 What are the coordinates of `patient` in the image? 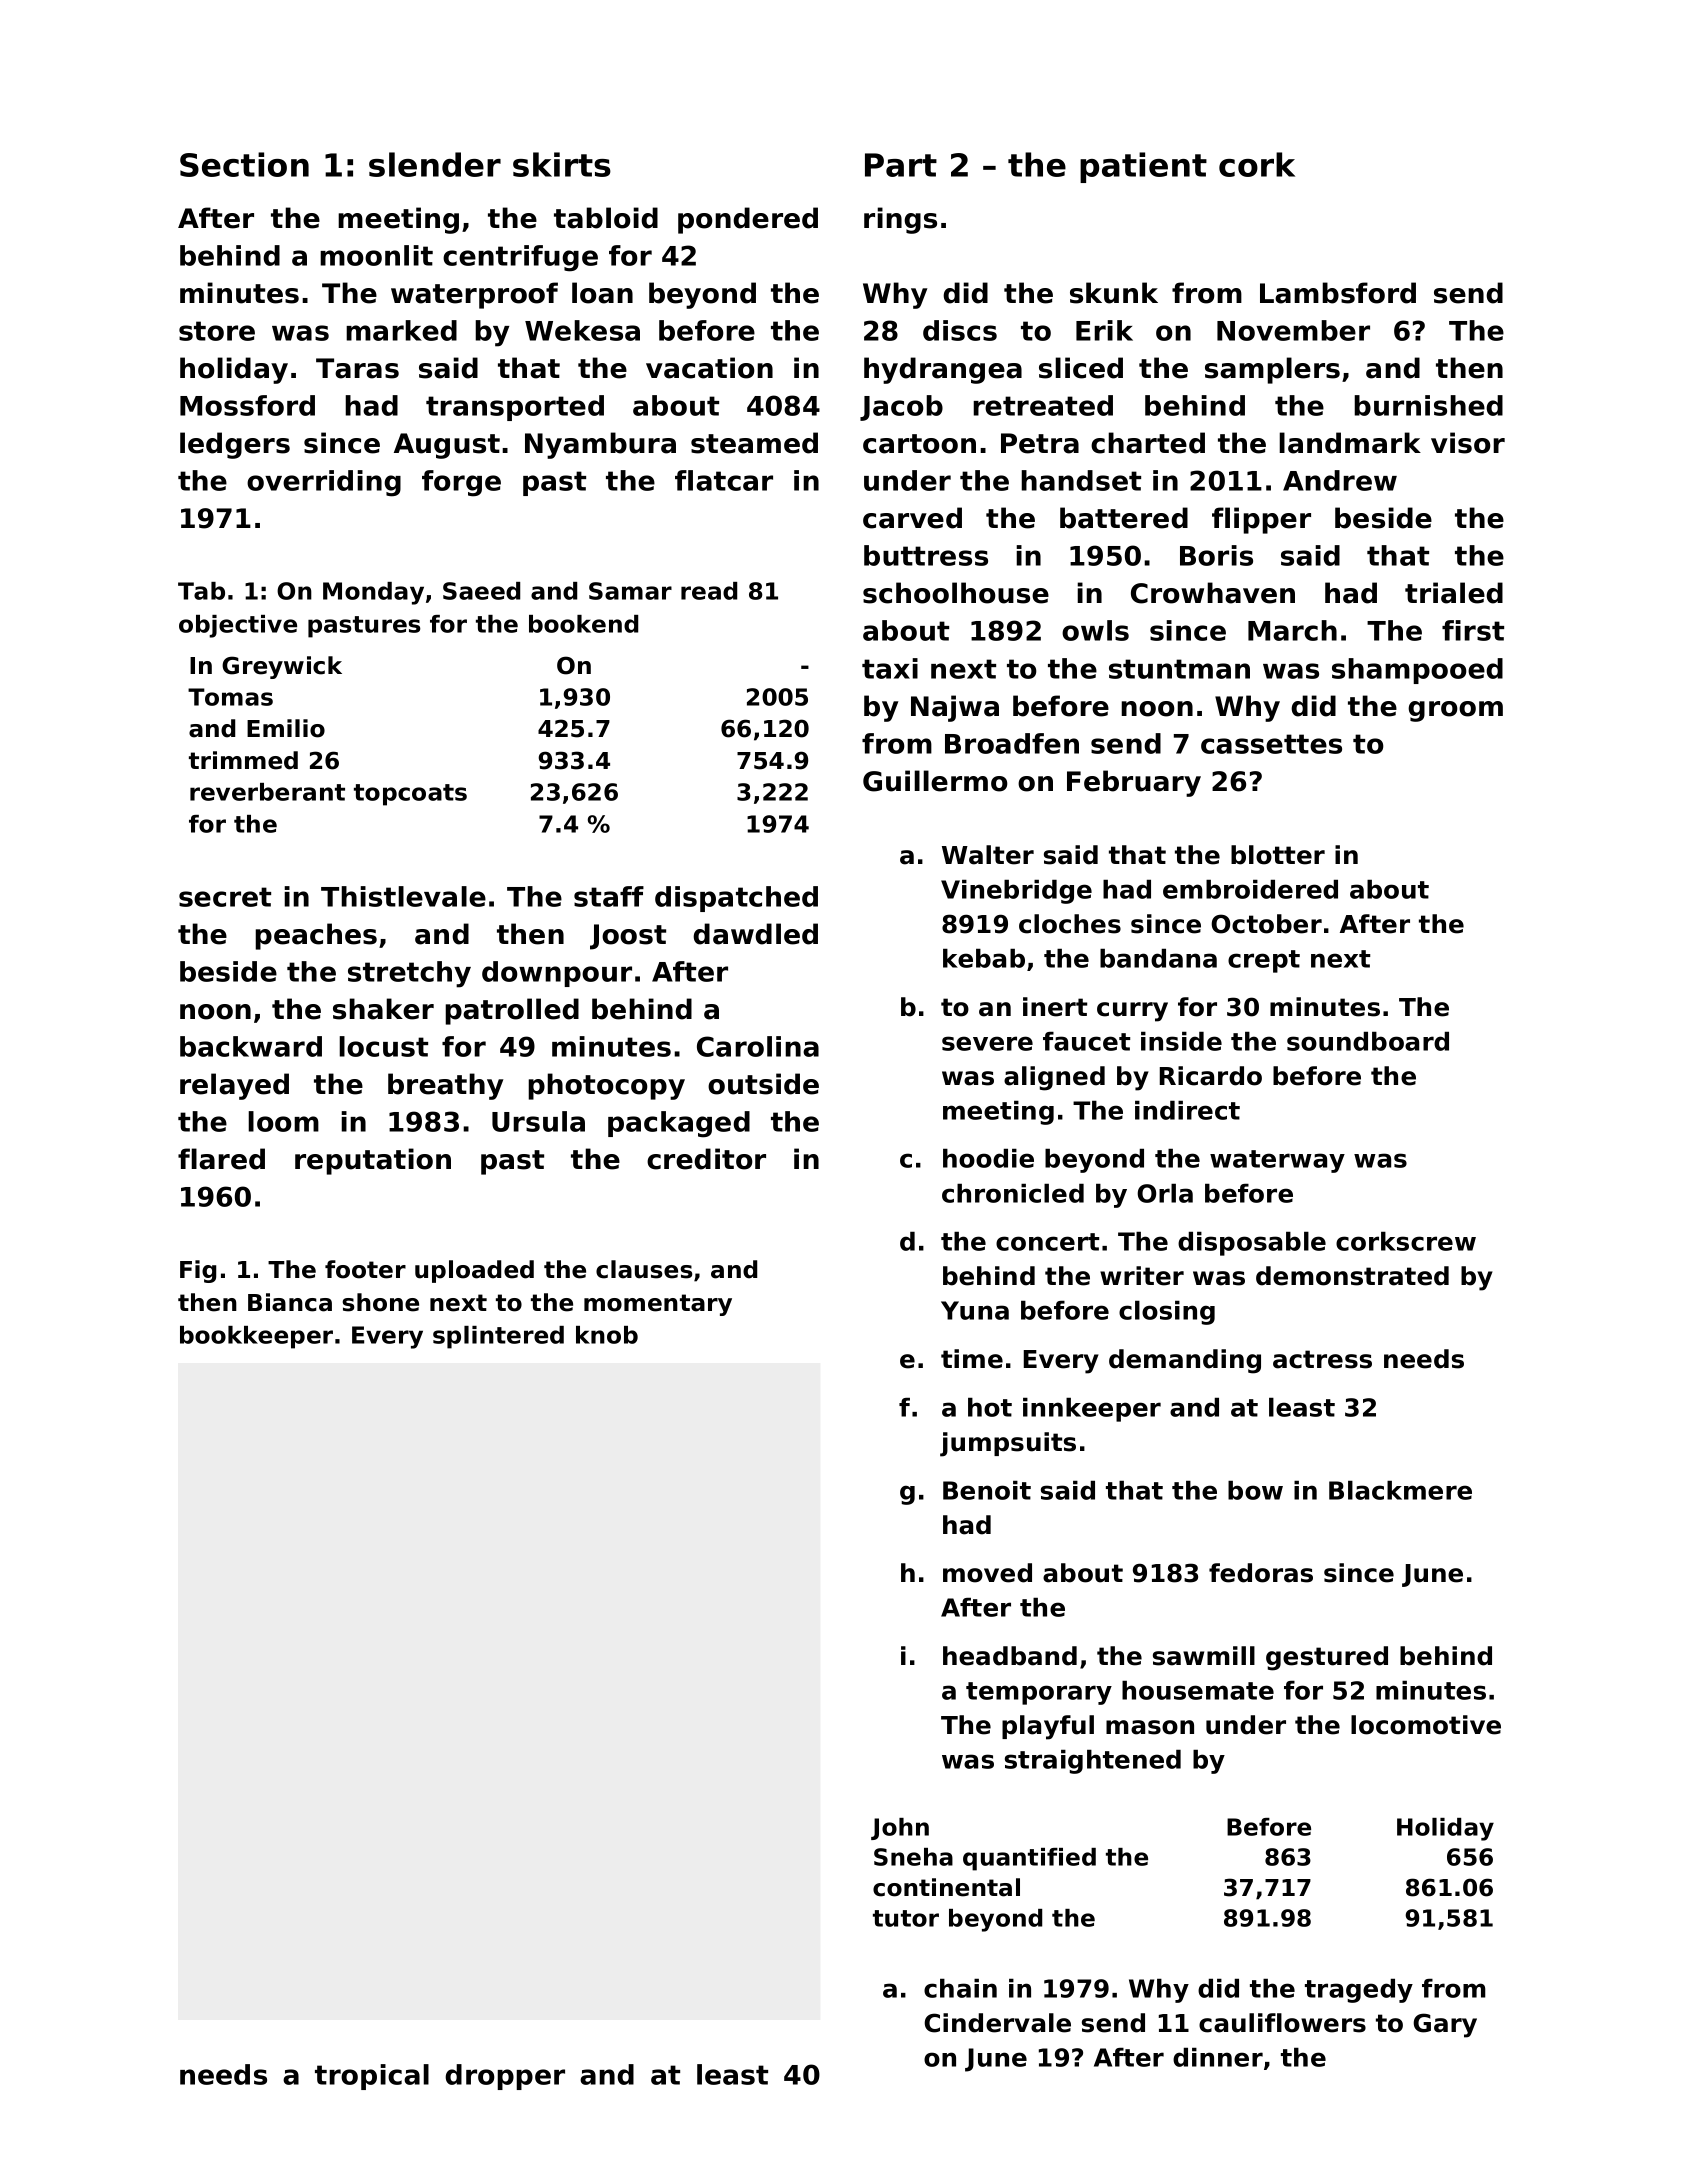 It's located at (1143, 167).
